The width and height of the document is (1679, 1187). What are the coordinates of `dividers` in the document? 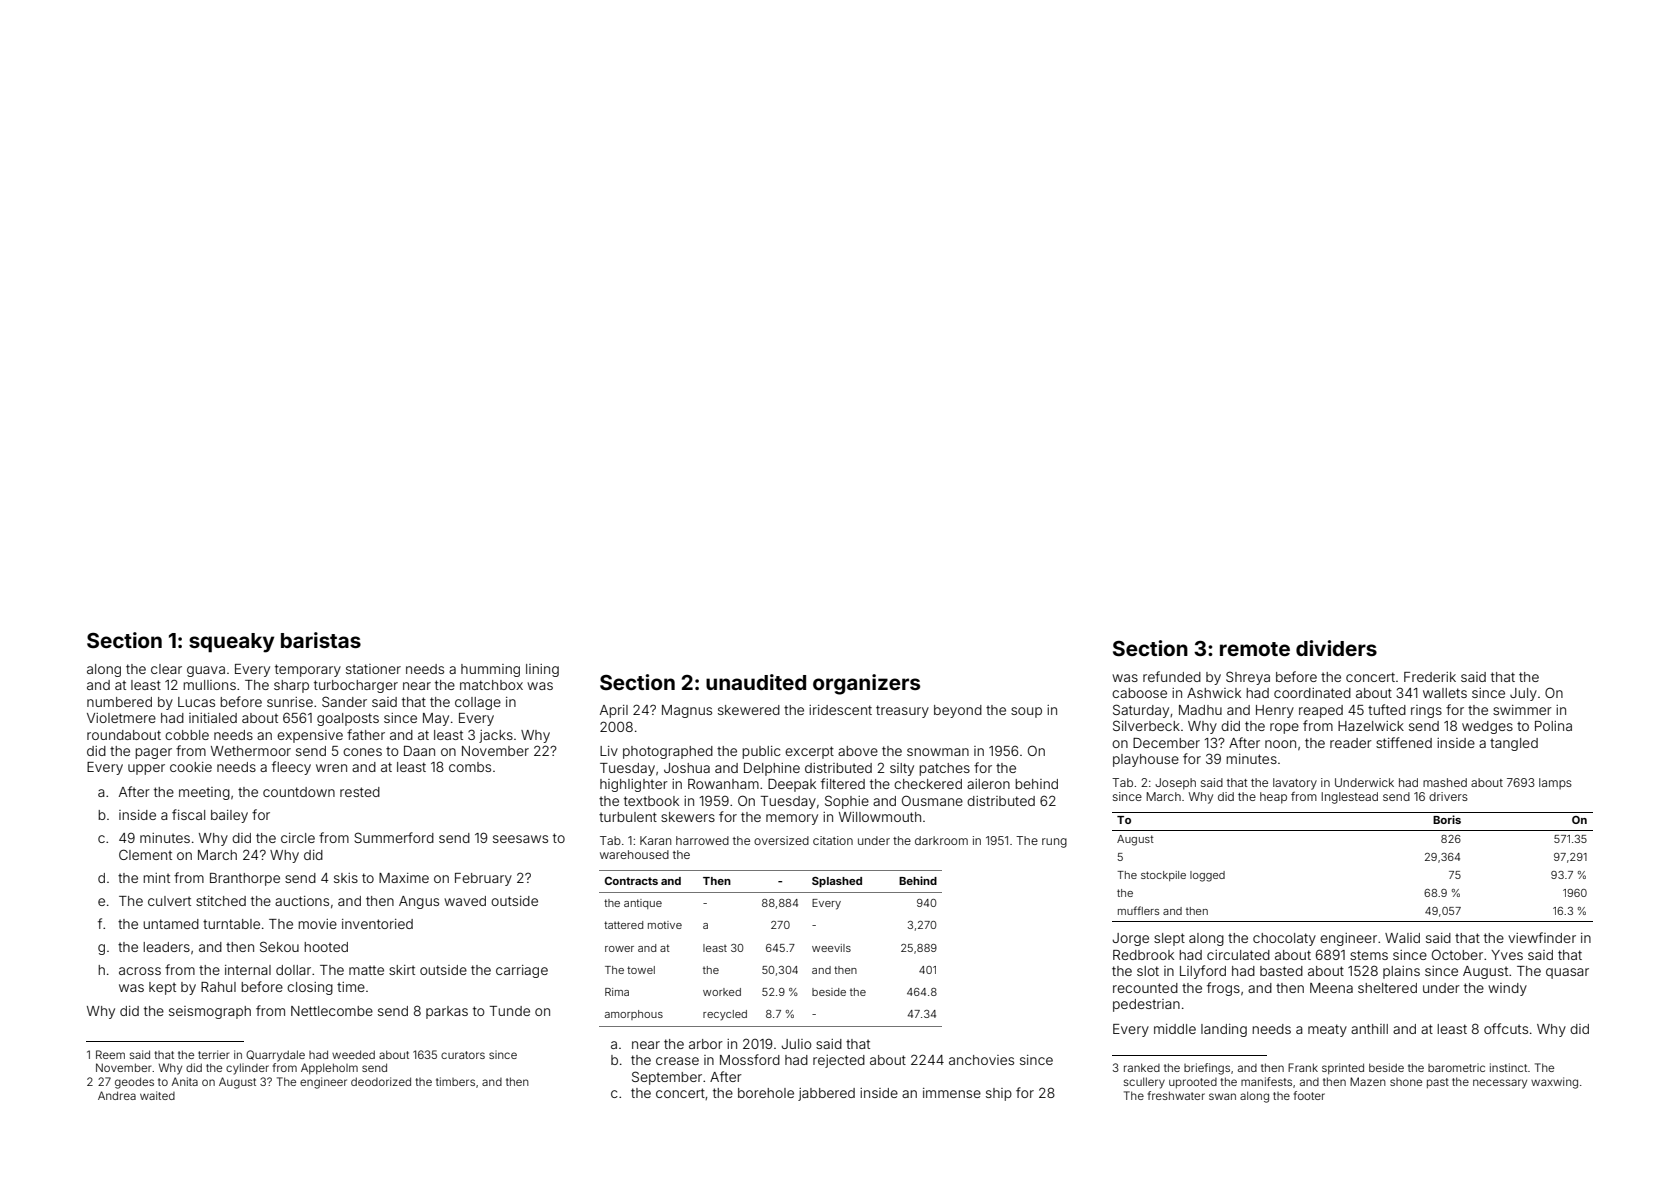 It's located at (1336, 648).
